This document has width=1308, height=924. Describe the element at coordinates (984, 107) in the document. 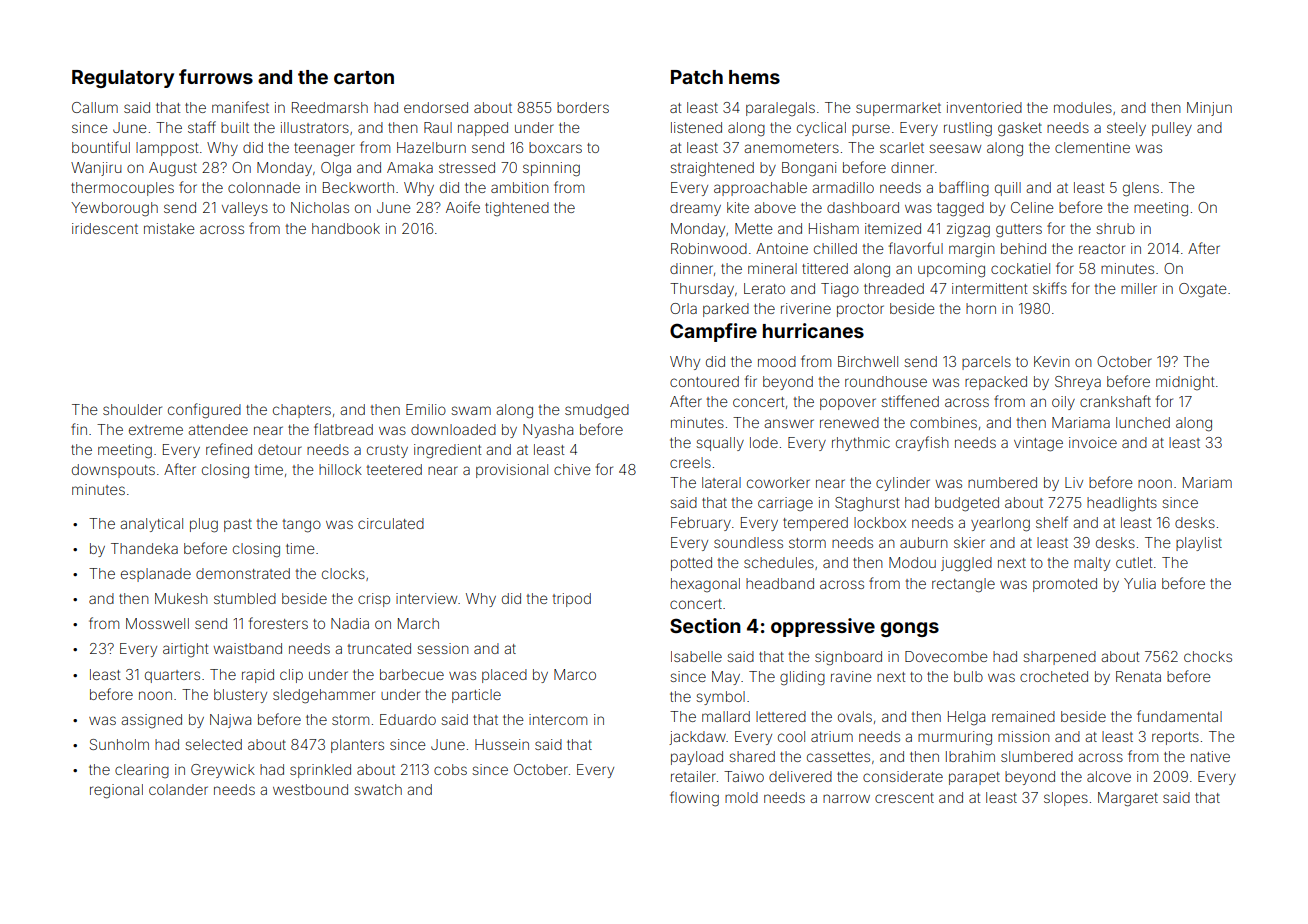

I see `inventoried` at that location.
